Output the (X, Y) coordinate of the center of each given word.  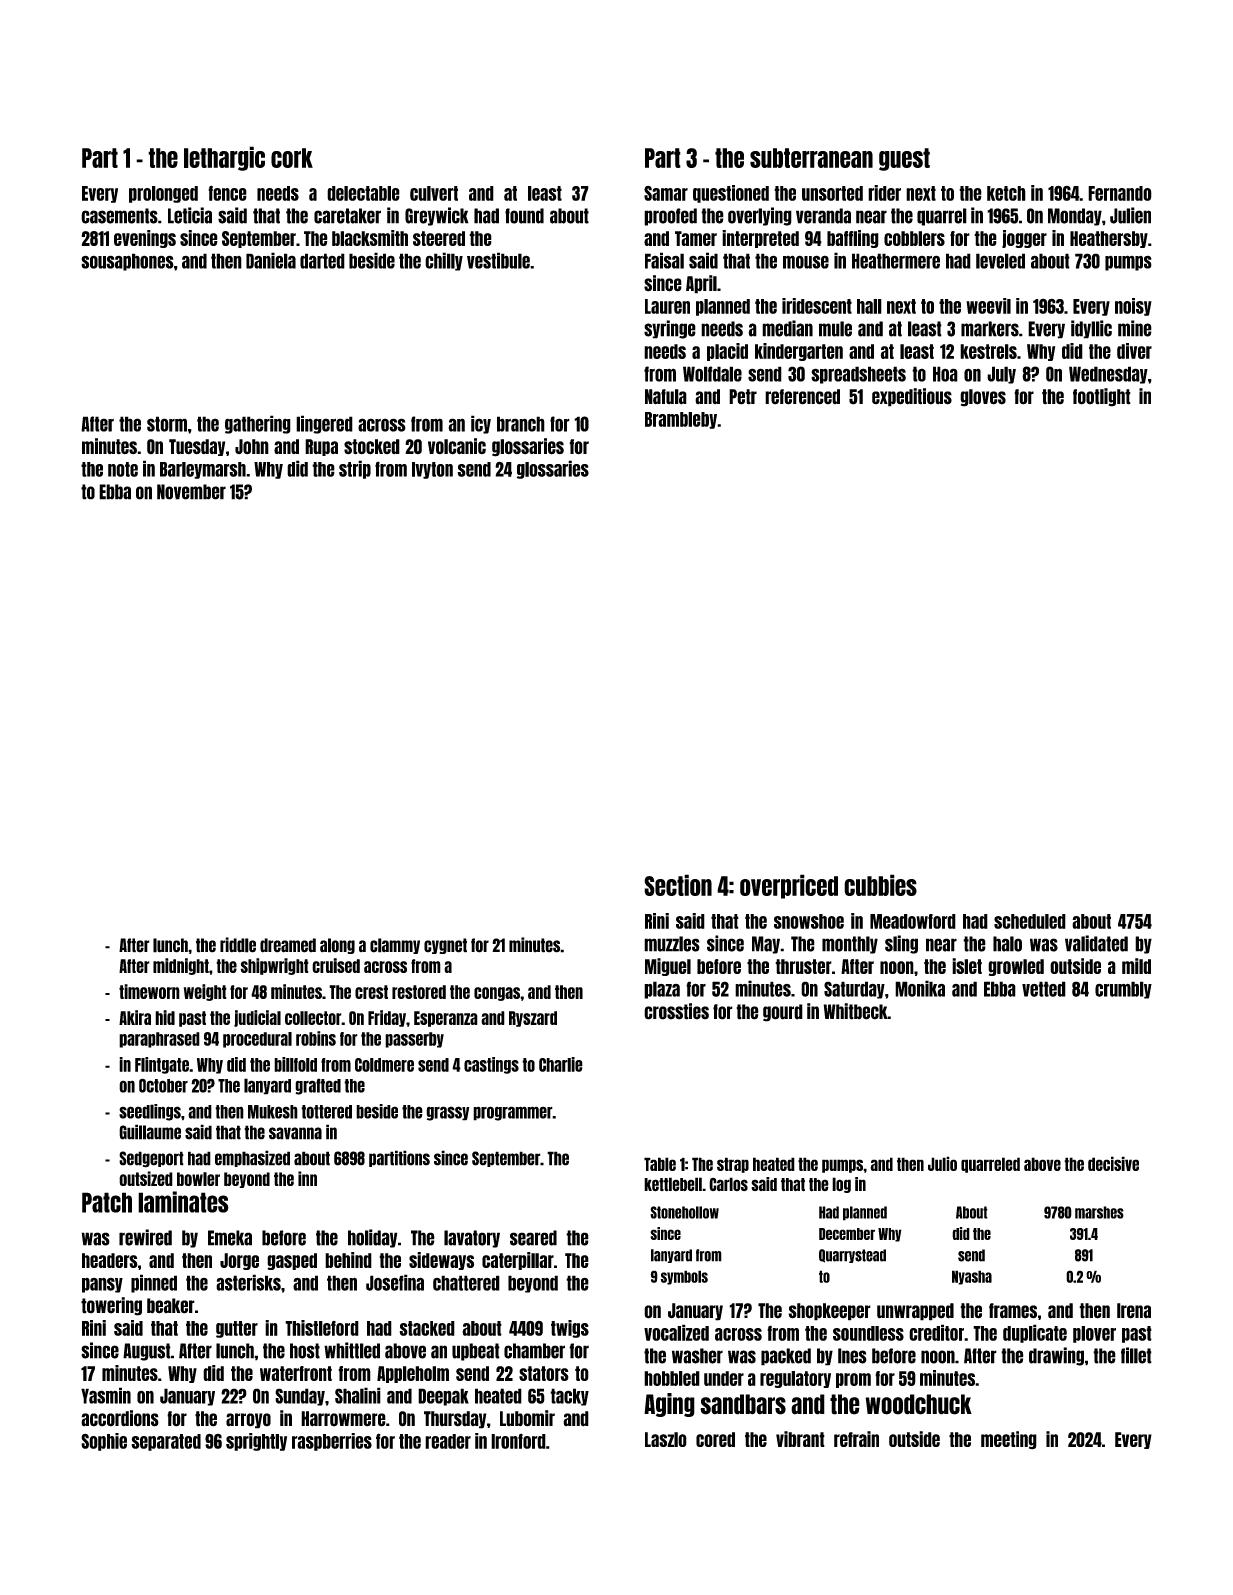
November (191, 492)
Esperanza (446, 1019)
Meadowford (913, 921)
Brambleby (681, 420)
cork (292, 158)
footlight (1102, 397)
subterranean (811, 158)
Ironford (518, 1441)
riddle (238, 945)
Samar (666, 193)
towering (111, 1306)
